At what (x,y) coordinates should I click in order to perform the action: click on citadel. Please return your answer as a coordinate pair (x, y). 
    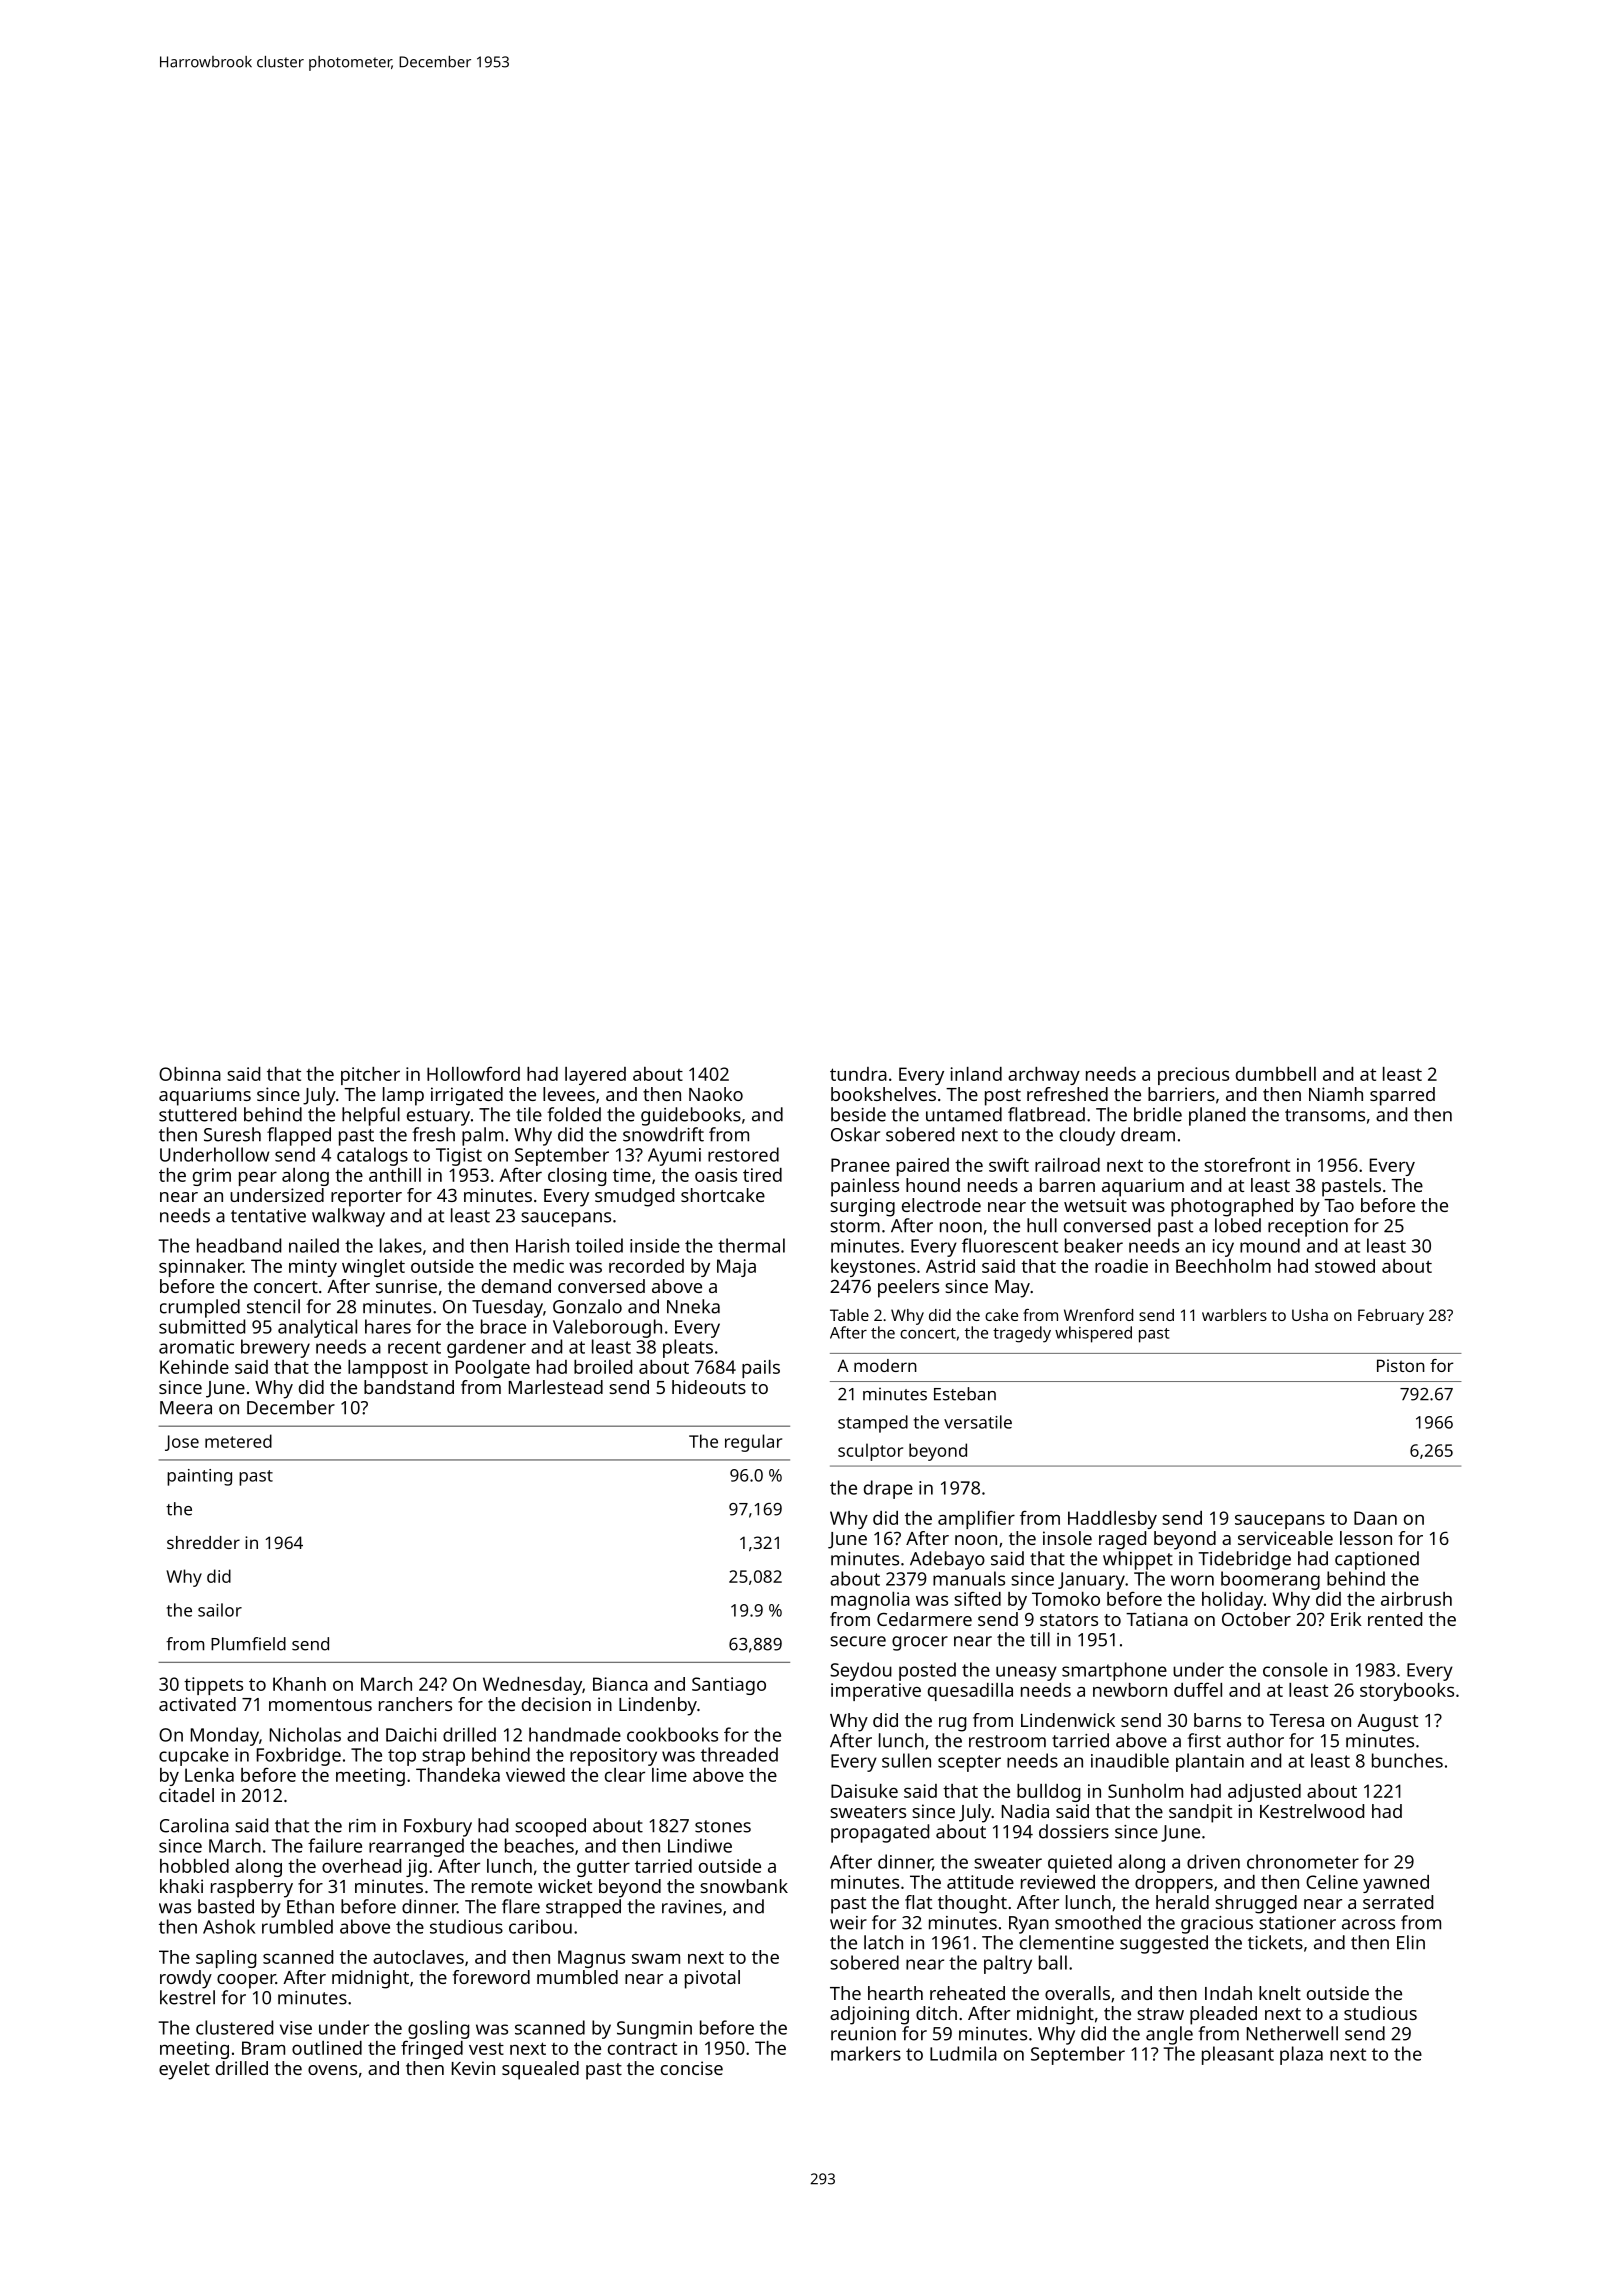
    Looking at the image, I should click on (186, 1795).
